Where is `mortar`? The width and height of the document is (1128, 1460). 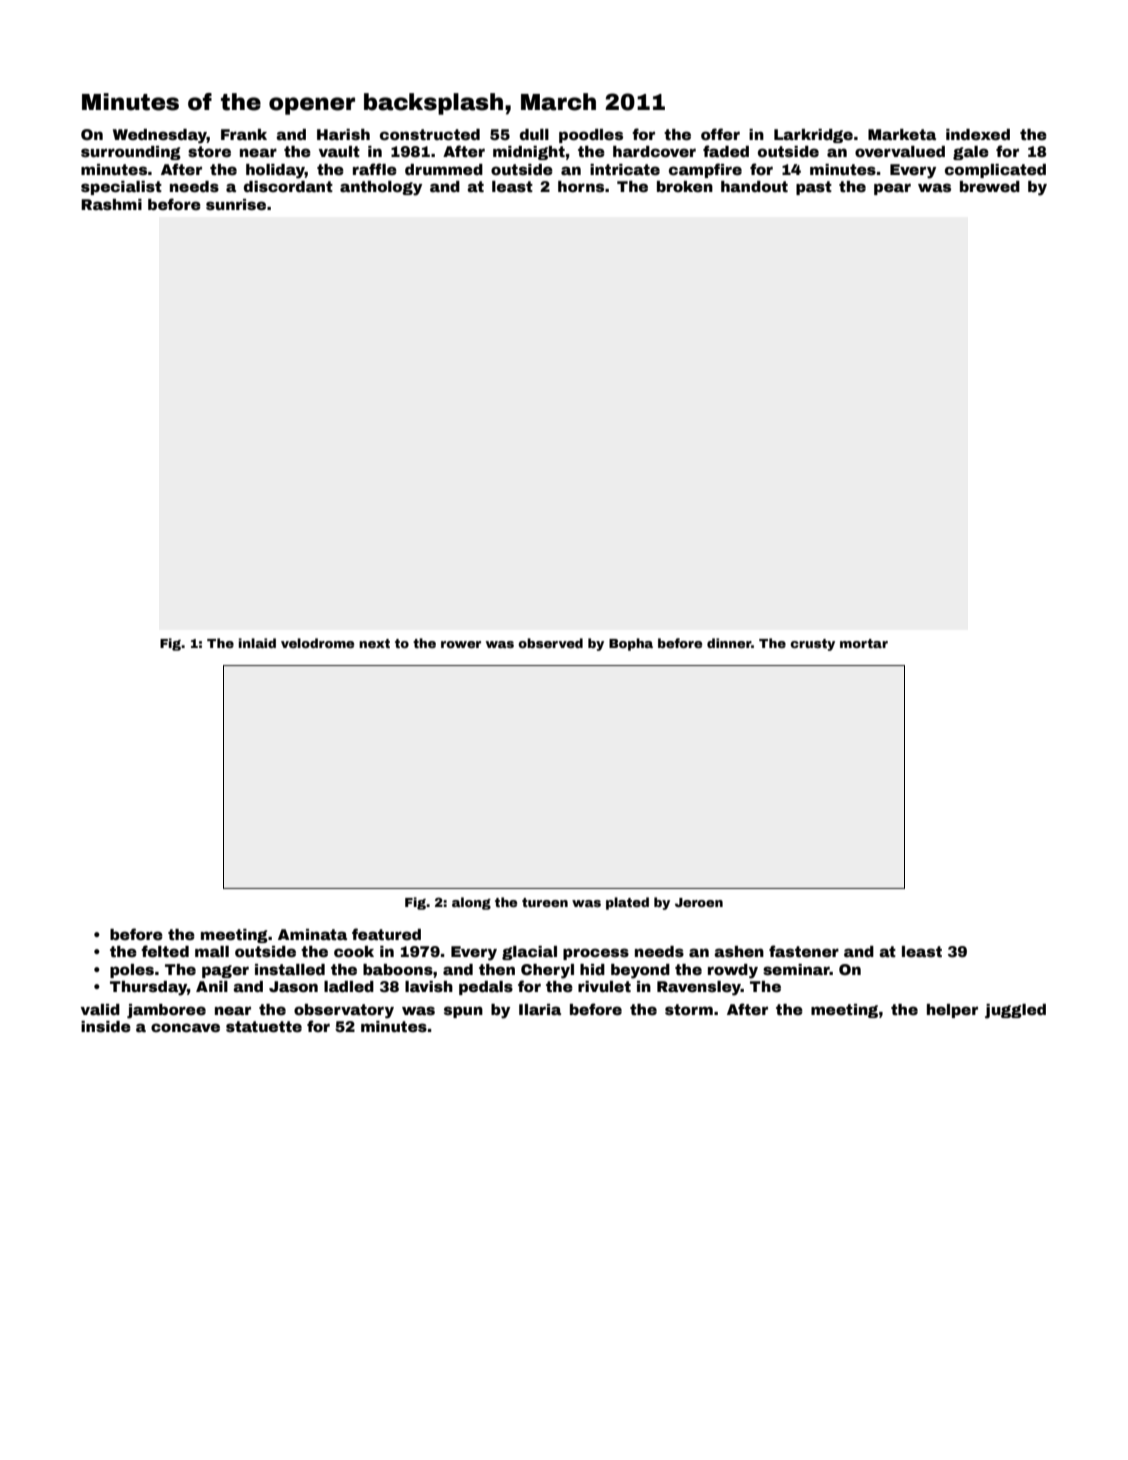
mortar is located at coordinates (864, 643).
